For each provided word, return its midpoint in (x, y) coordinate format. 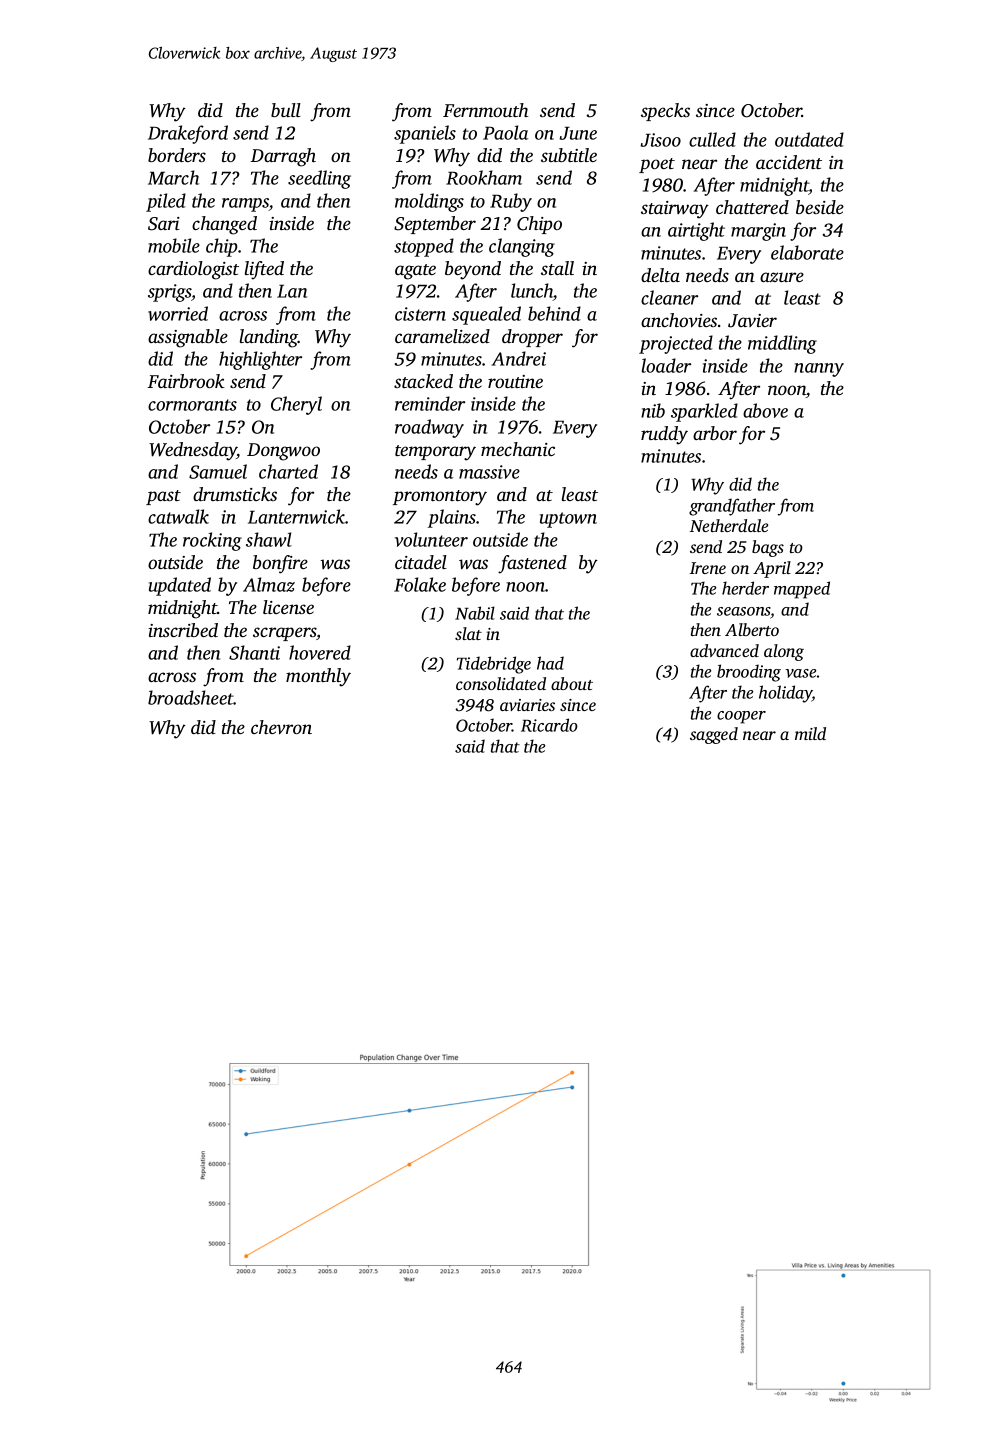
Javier (752, 321)
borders (177, 155)
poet (657, 165)
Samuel (218, 471)
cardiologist (193, 270)
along (784, 652)
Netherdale (729, 525)
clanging (522, 247)
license (288, 607)
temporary (435, 453)
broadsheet (191, 697)
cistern (420, 314)
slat (468, 633)
